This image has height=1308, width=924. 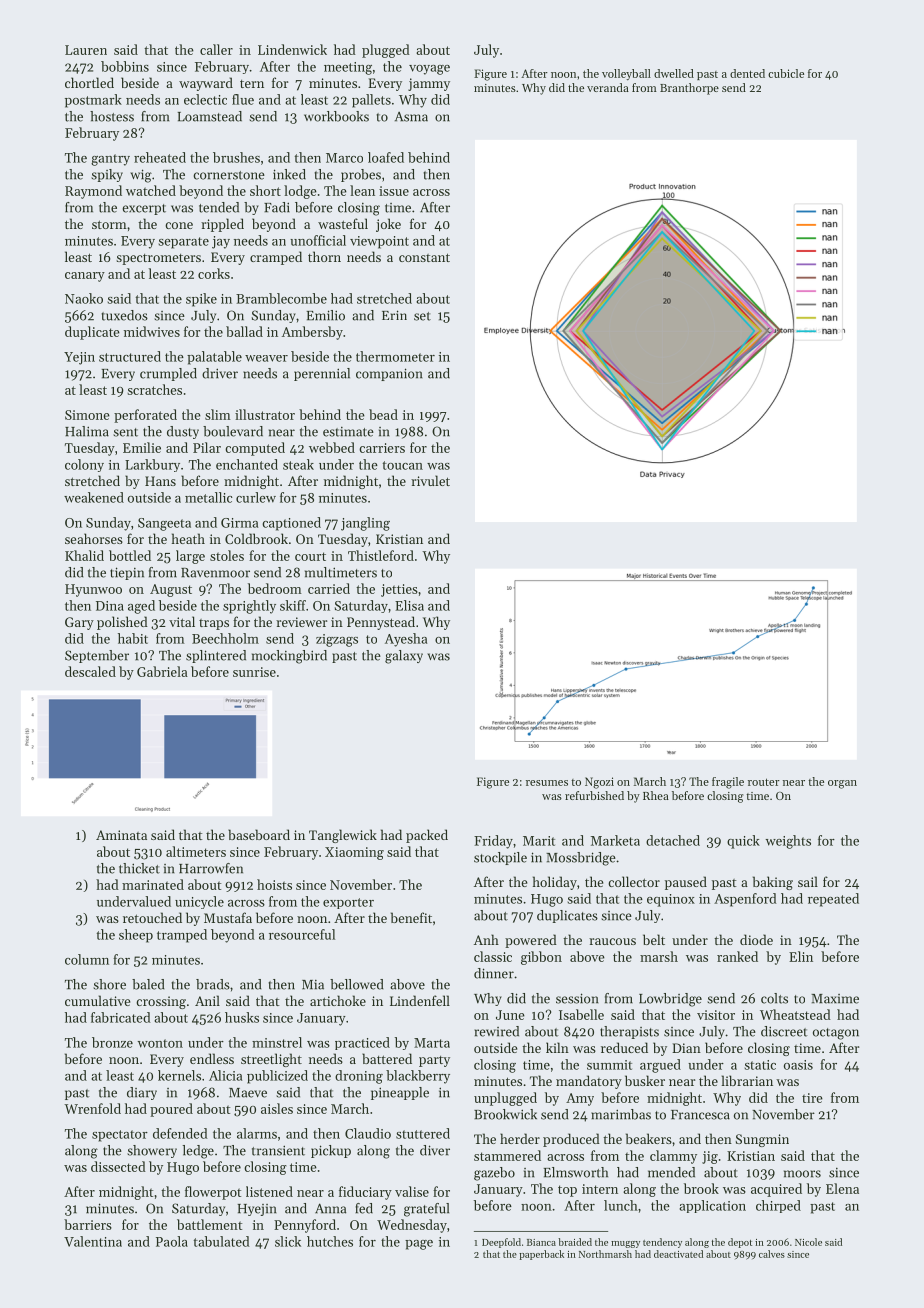 I want to click on paused, so click(x=686, y=883).
